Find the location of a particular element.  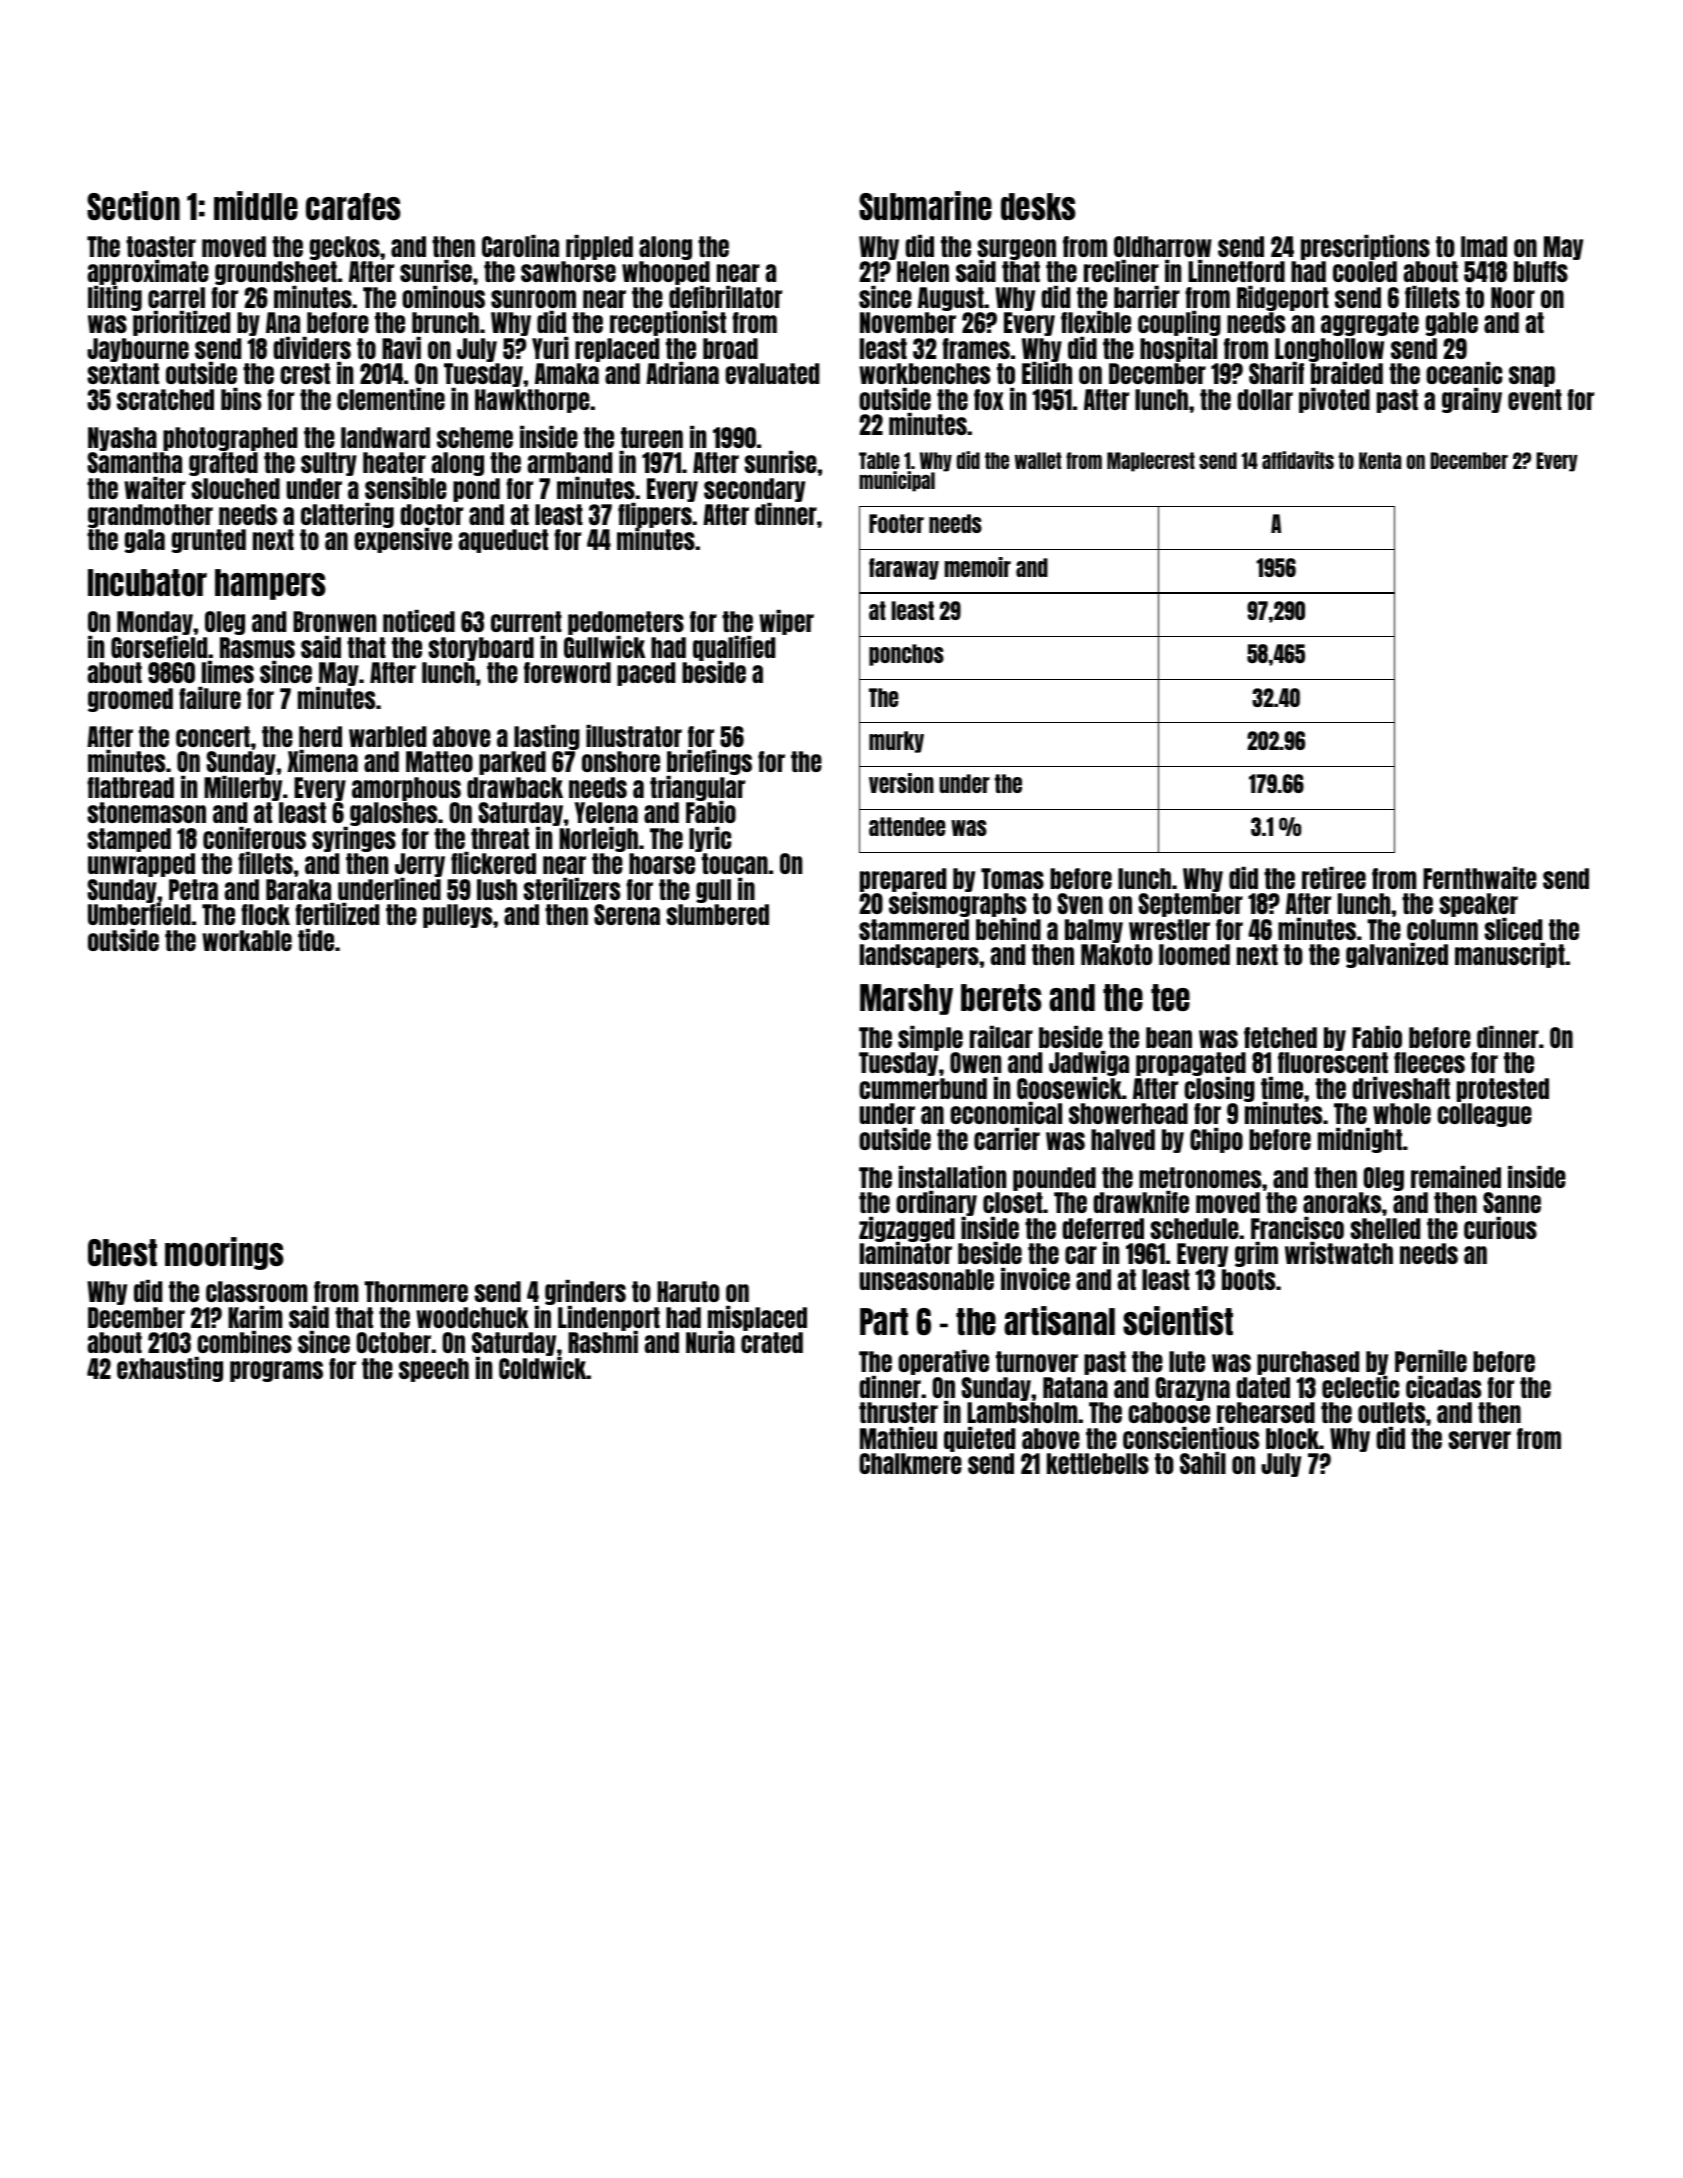

loomed is located at coordinates (1194, 954).
